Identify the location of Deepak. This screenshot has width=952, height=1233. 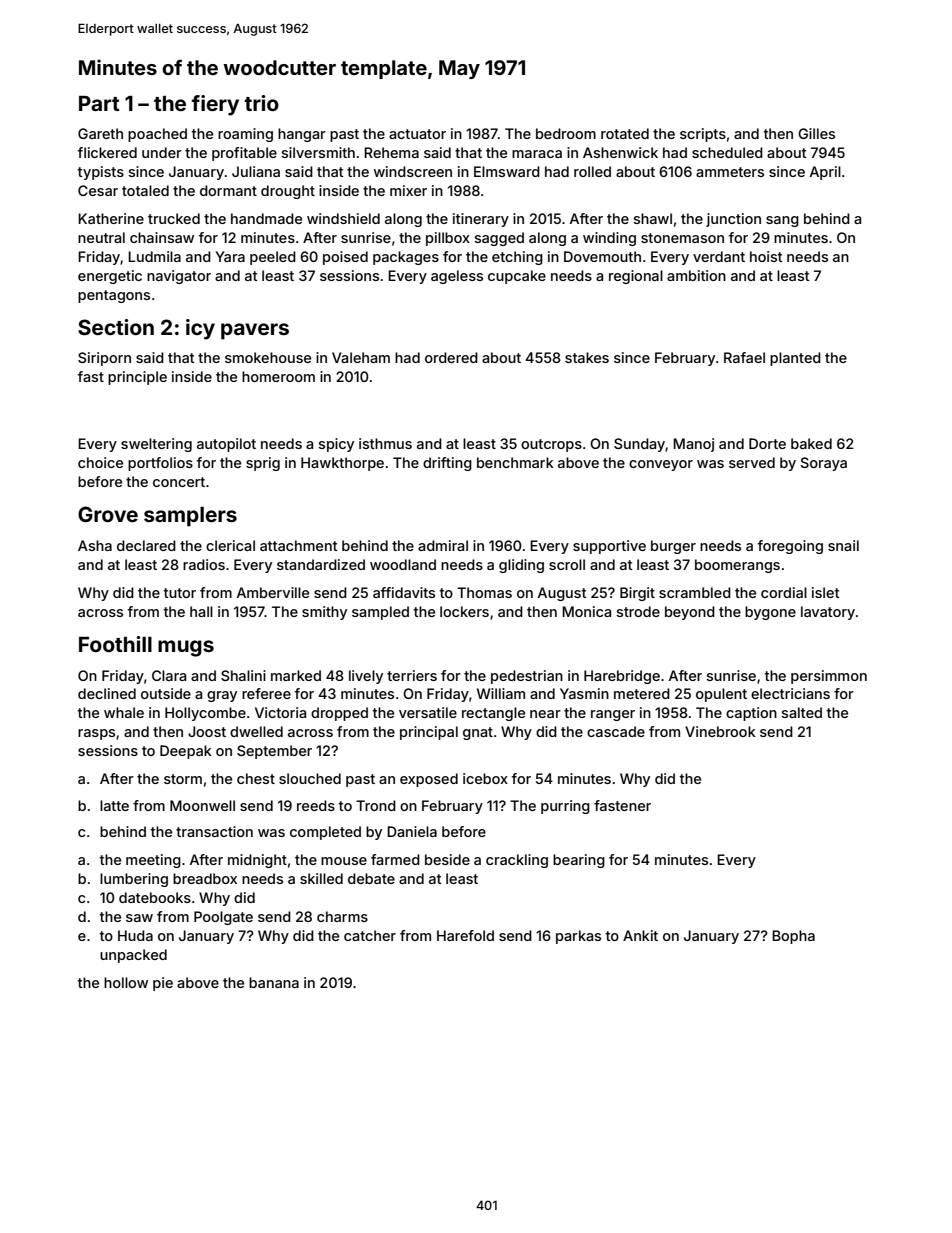
(186, 752).
